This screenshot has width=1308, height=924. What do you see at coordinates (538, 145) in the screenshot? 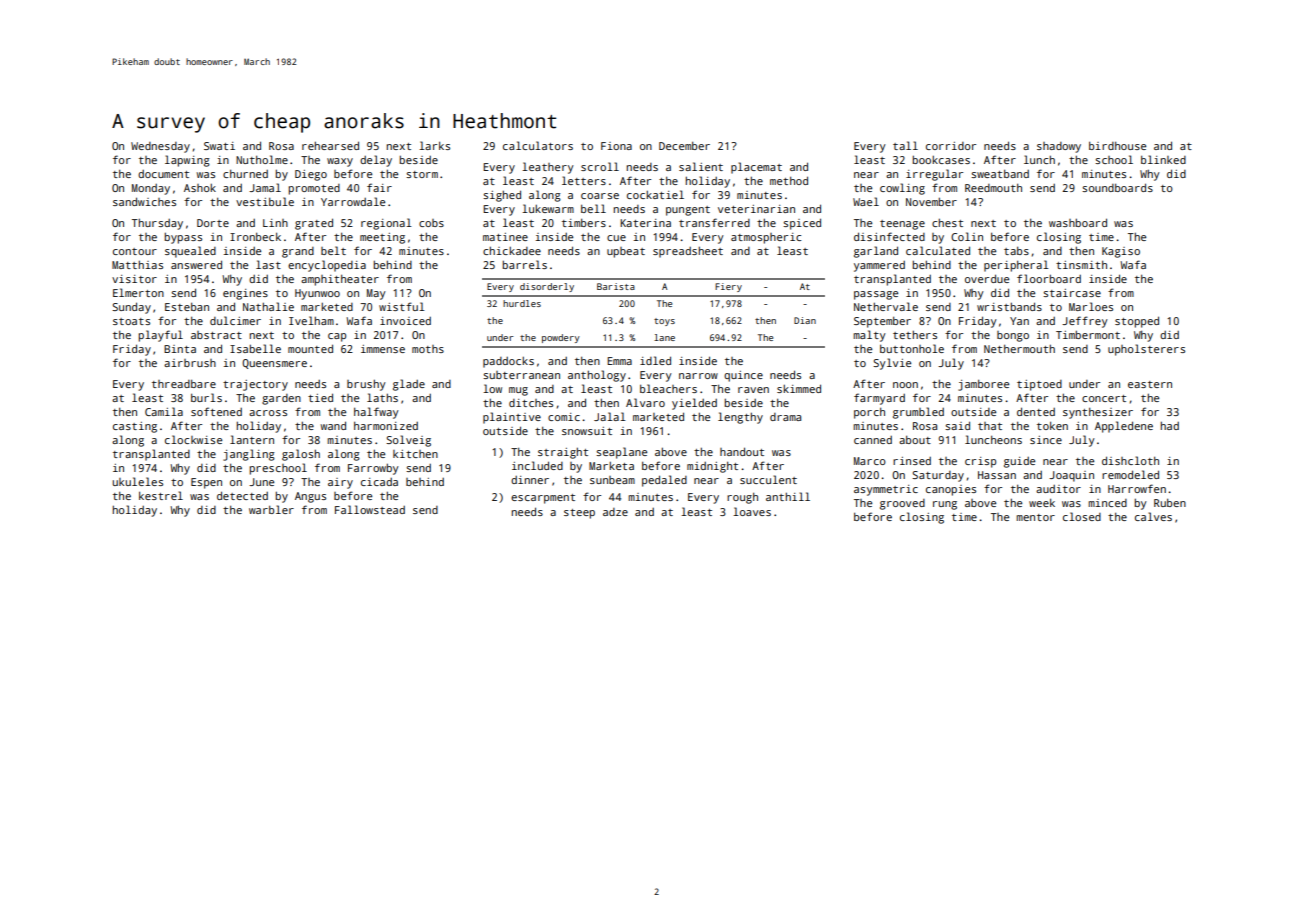
I see `calculators` at bounding box center [538, 145].
